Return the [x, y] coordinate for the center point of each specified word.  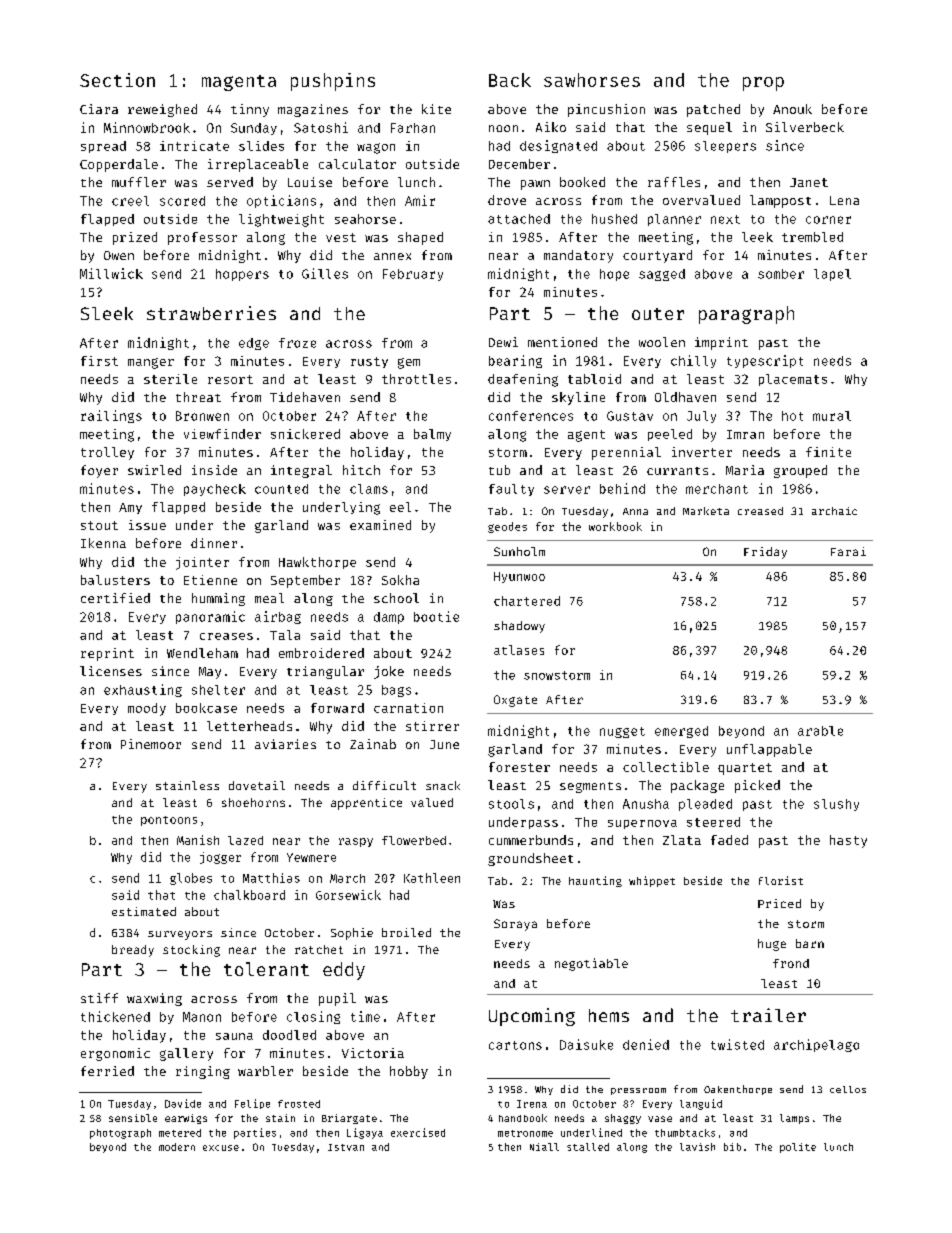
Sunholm [519, 551]
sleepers [725, 147]
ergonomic [115, 1054]
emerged [681, 732]
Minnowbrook [147, 127]
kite [436, 109]
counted [281, 489]
